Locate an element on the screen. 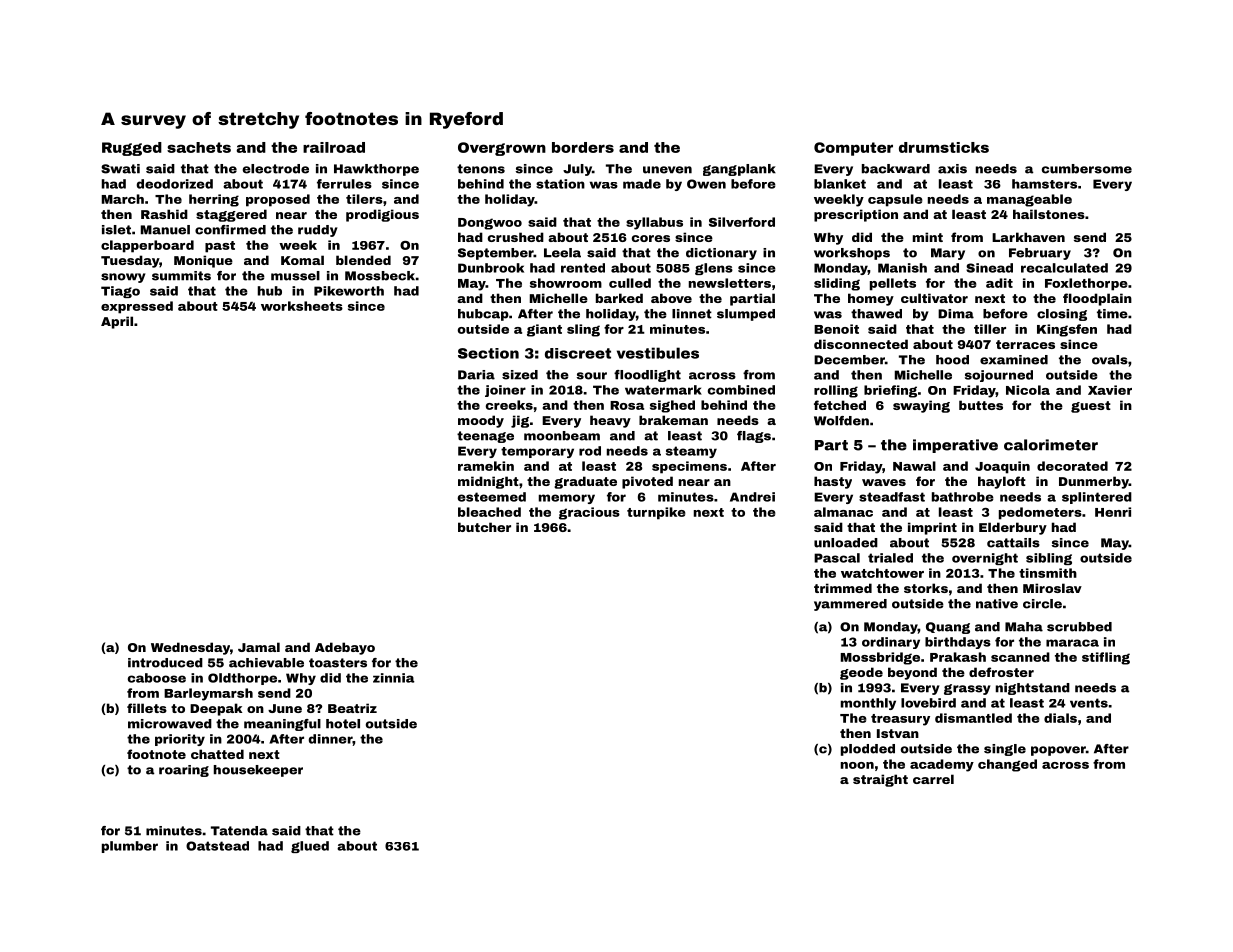  geode is located at coordinates (861, 673).
